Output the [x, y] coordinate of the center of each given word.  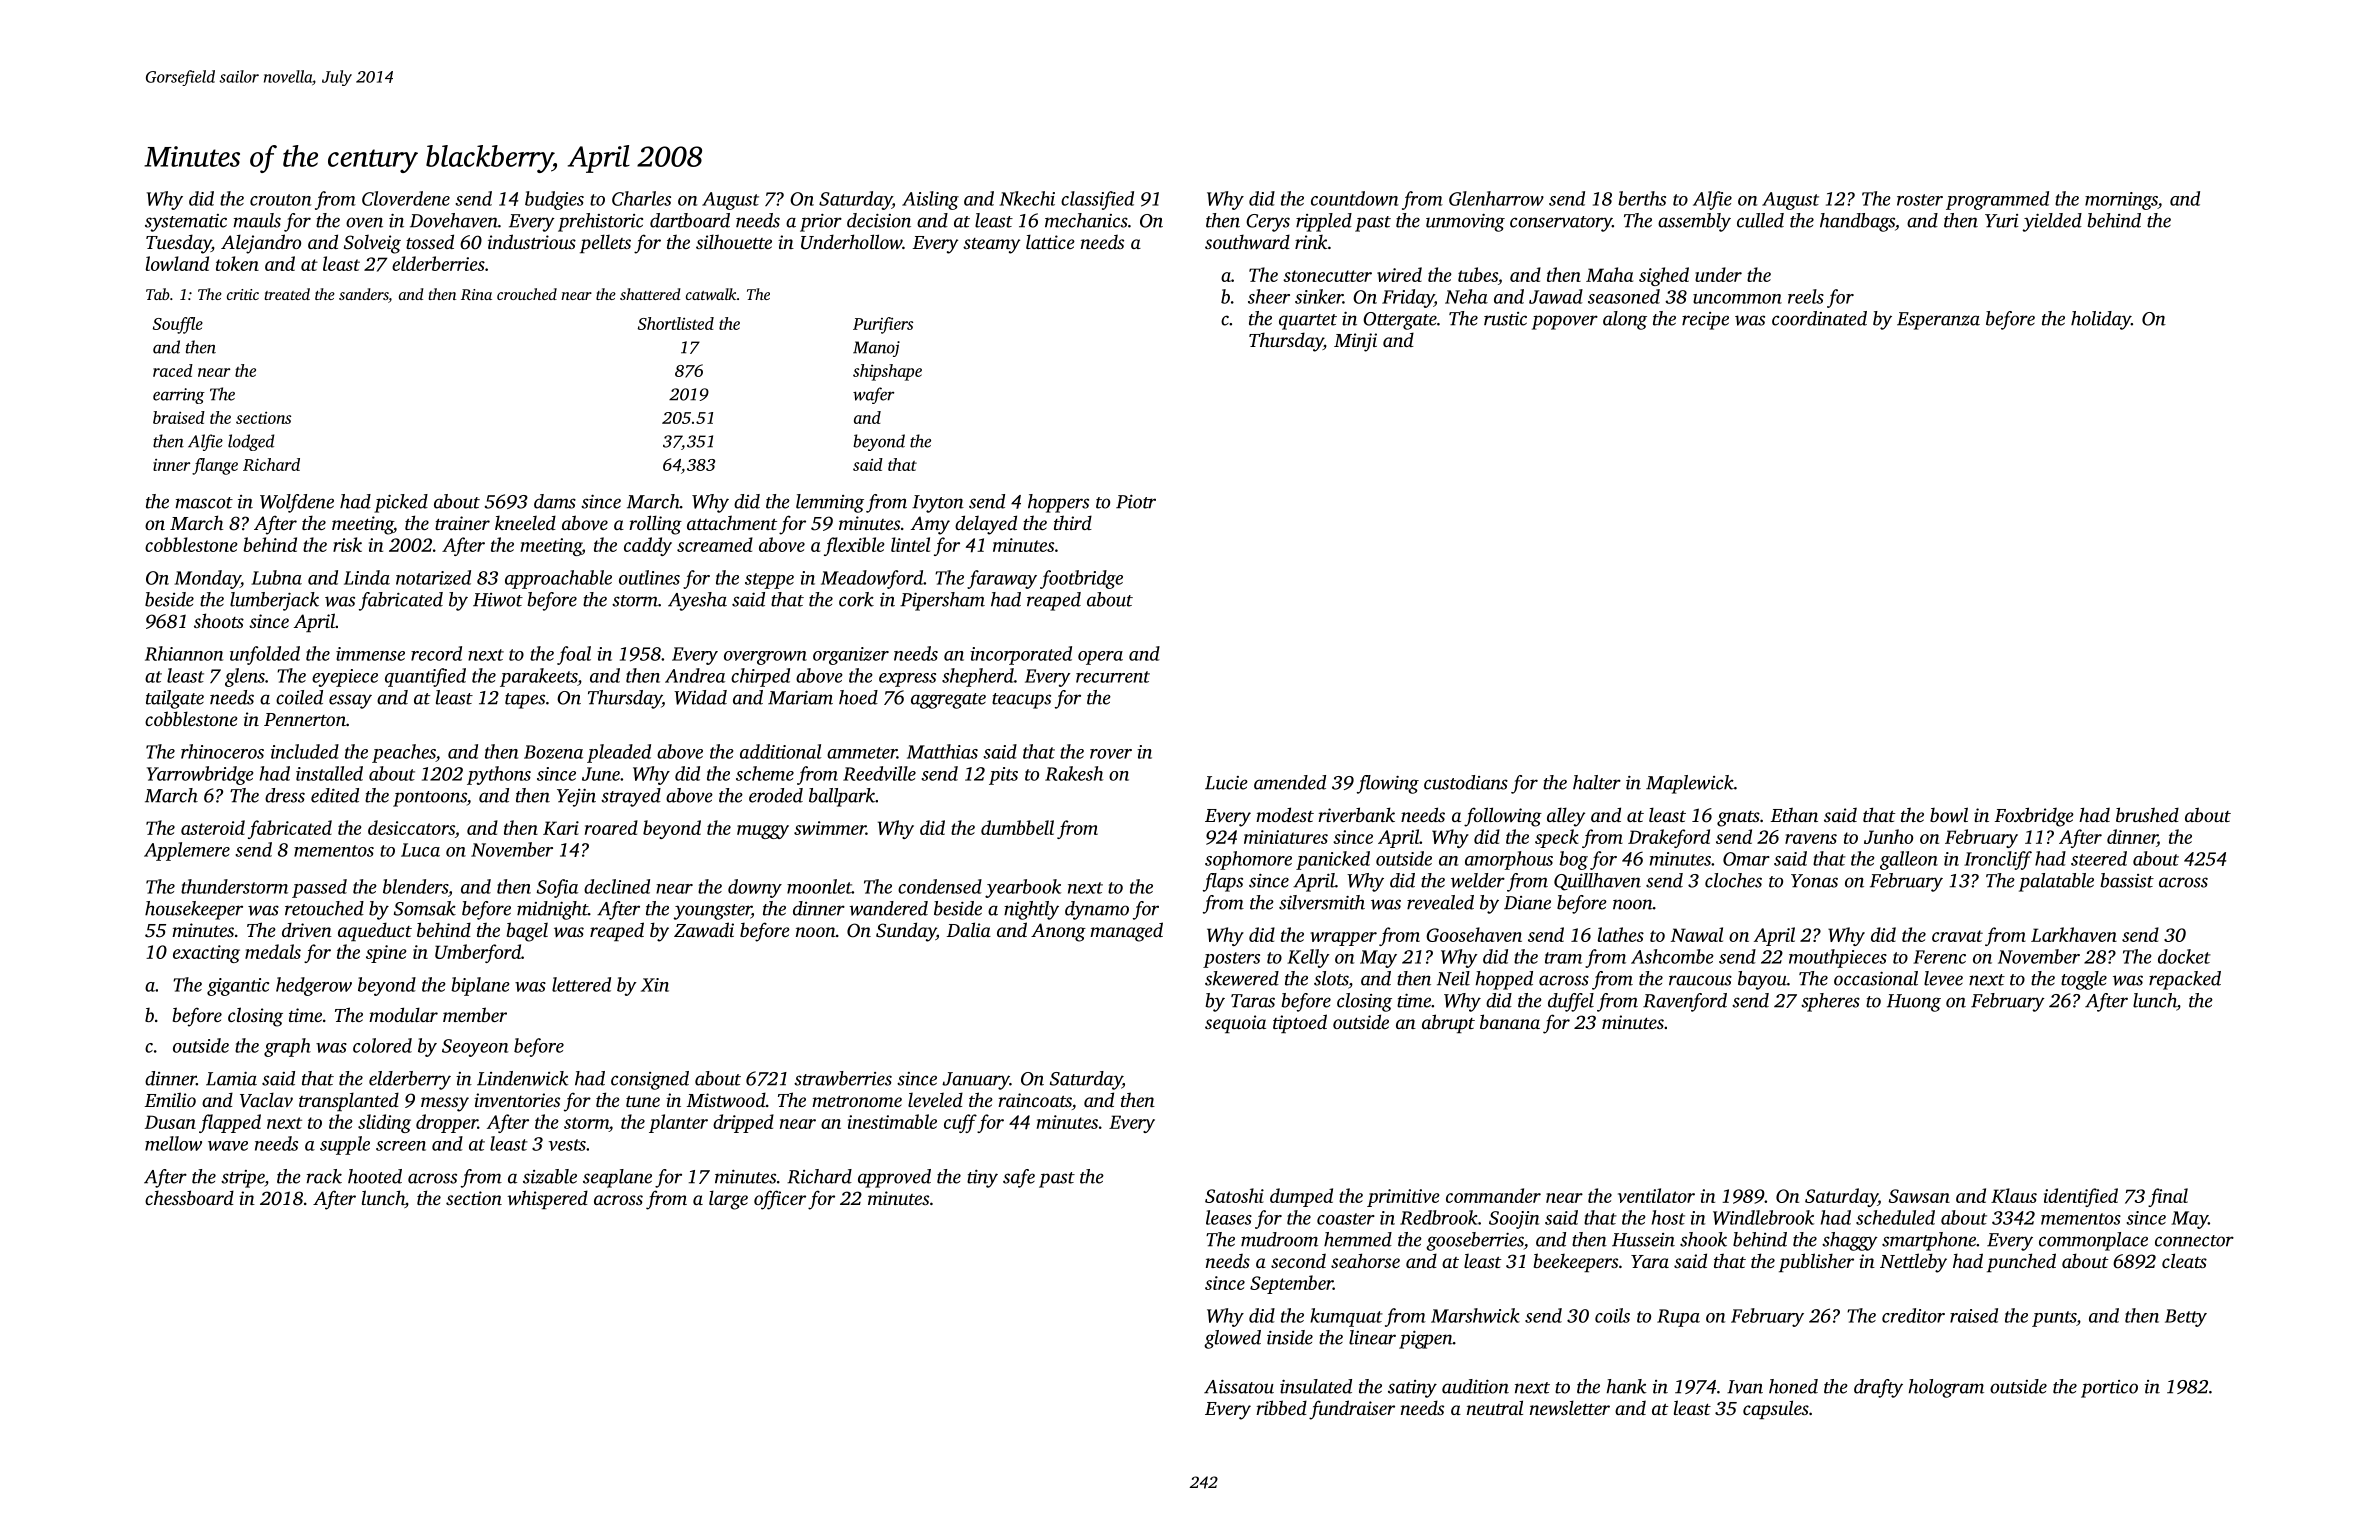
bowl [1949, 814]
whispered [547, 1199]
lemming [830, 503]
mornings [2121, 201]
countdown [1354, 198]
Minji [1355, 342]
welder [1478, 880]
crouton [280, 200]
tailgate [175, 699]
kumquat [1346, 1317]
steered [2099, 858]
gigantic [238, 987]
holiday [2101, 320]
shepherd [978, 677]
